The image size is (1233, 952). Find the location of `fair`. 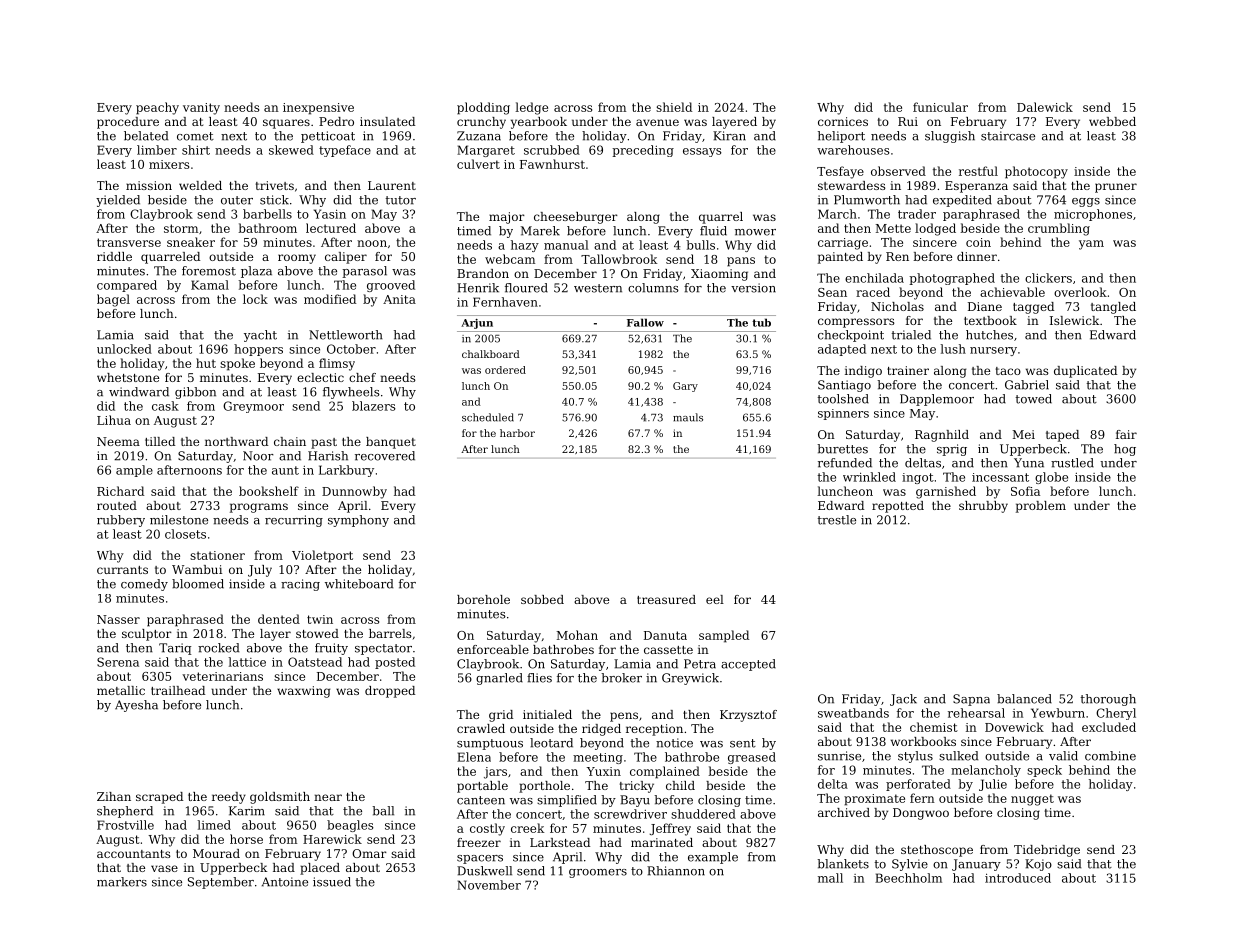

fair is located at coordinates (1126, 434).
